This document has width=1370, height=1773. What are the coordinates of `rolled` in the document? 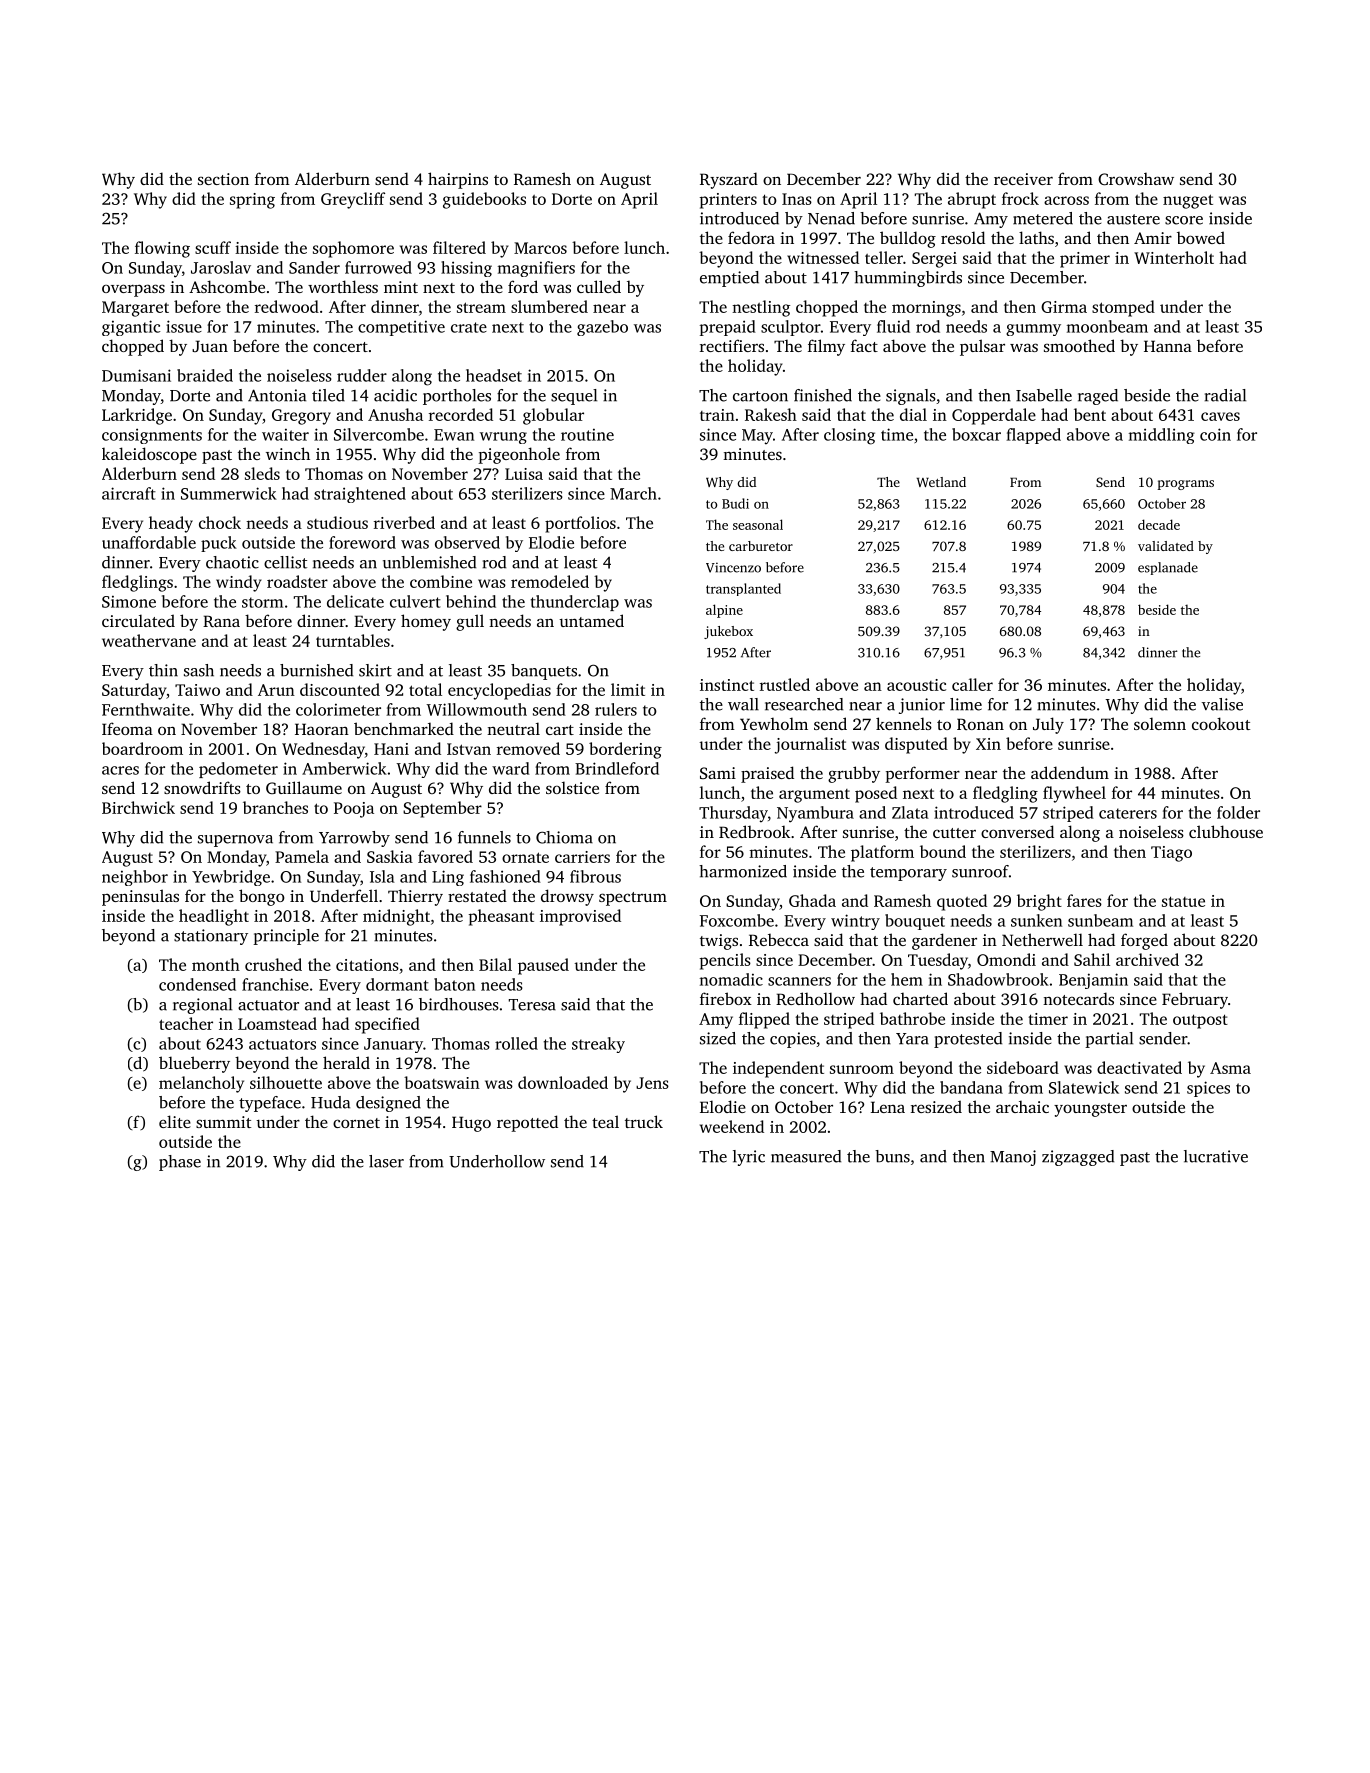 It's located at (516, 1043).
